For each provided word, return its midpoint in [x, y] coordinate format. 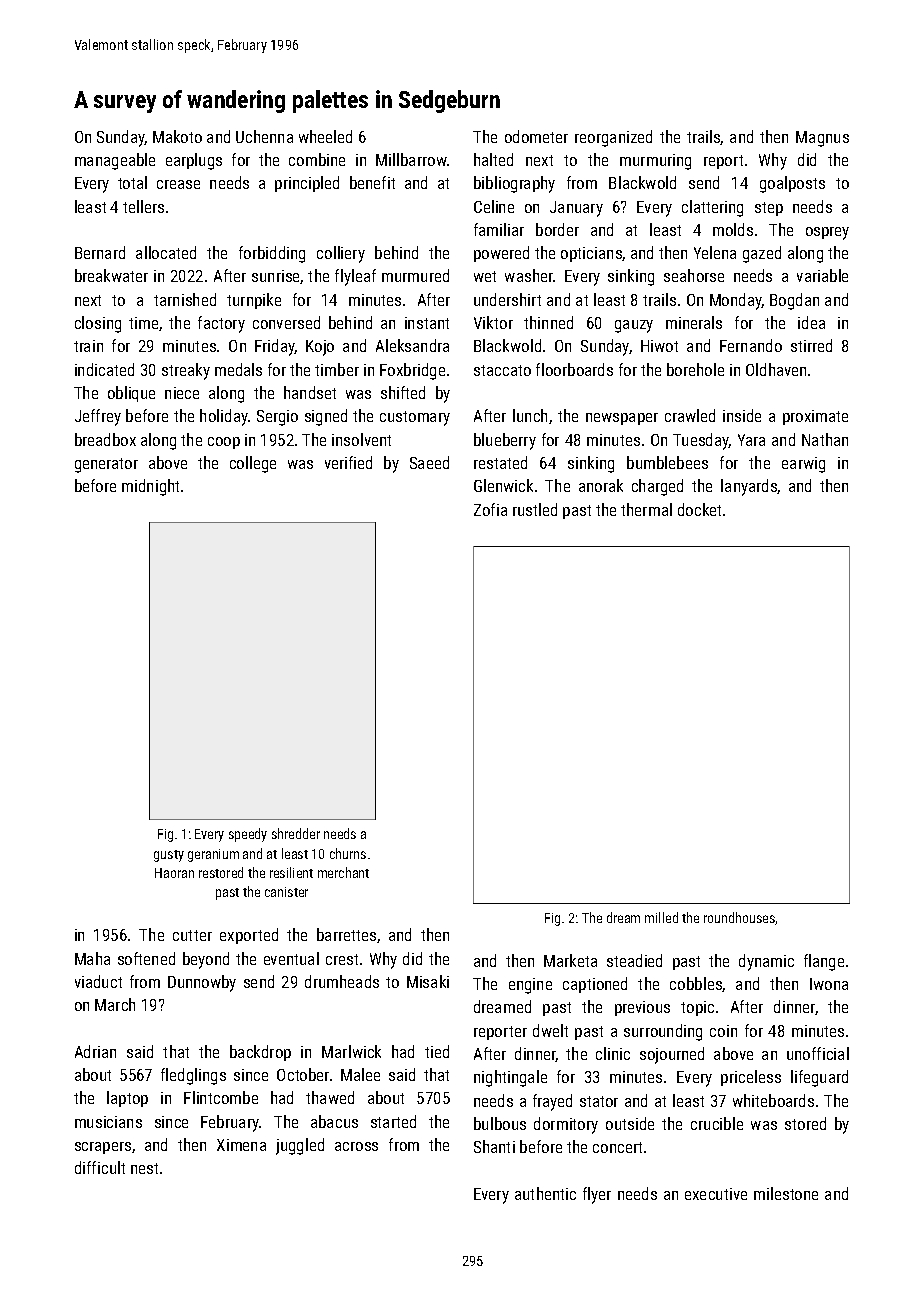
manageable [115, 161]
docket [699, 509]
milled [661, 917]
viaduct [98, 981]
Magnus [822, 139]
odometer [536, 136]
